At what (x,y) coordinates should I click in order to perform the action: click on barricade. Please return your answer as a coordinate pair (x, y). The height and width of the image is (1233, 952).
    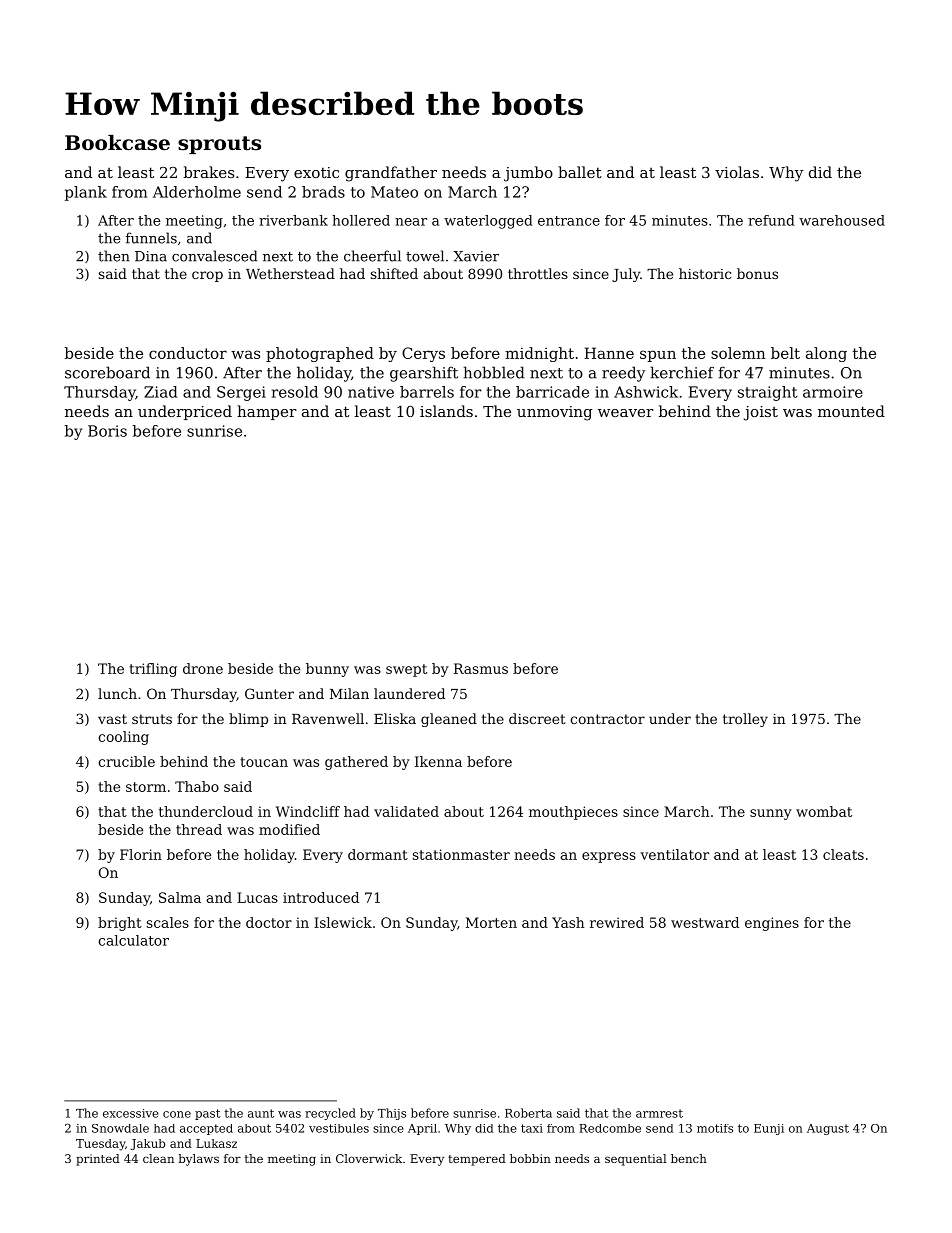
    Looking at the image, I should click on (552, 392).
